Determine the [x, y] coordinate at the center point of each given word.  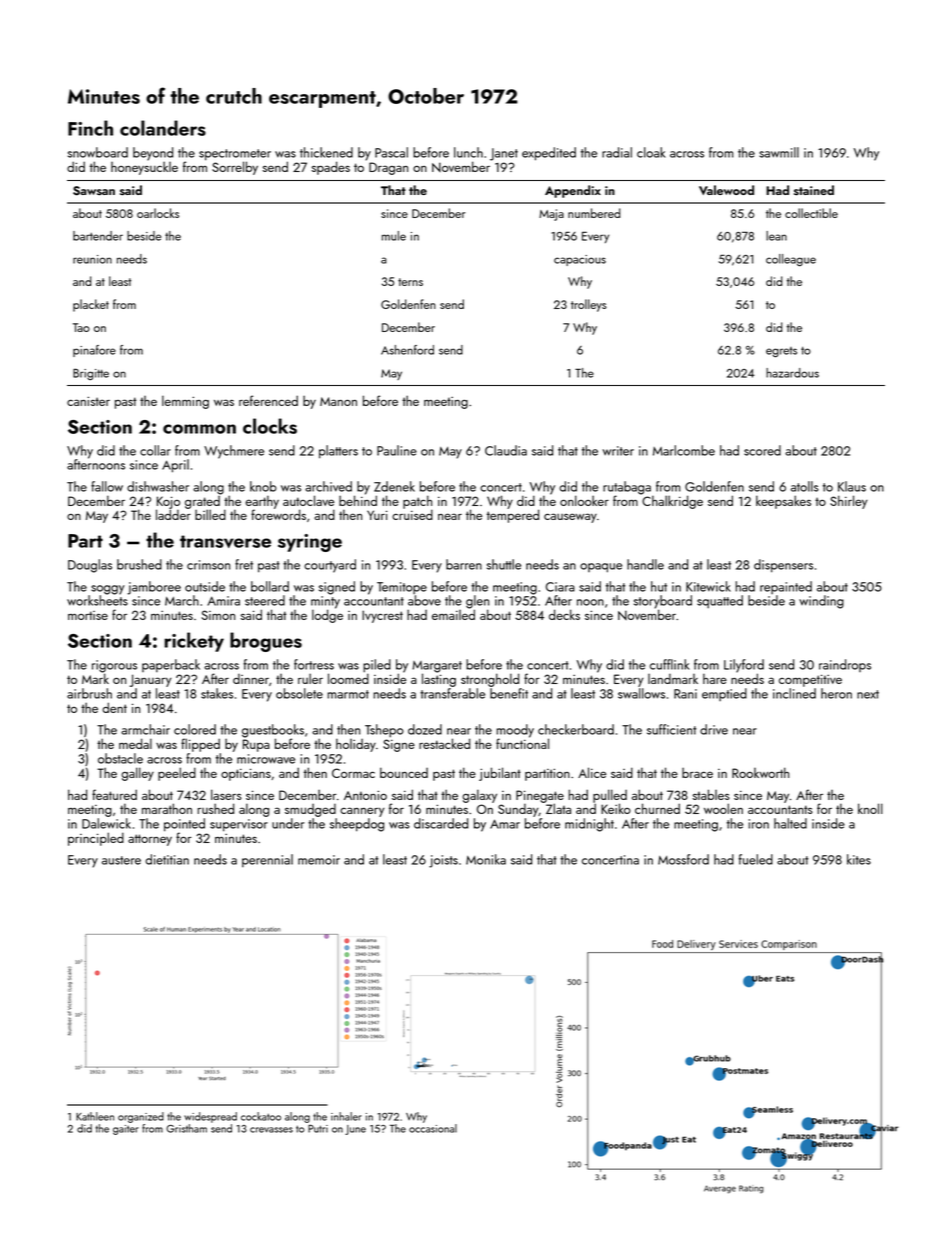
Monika [486, 859]
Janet [504, 154]
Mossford [683, 859]
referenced [268, 400]
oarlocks [158, 213]
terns [410, 282]
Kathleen [95, 1116]
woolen [723, 808]
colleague [791, 260]
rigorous [114, 666]
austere [121, 860]
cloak [651, 152]
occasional [433, 1128]
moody [515, 731]
